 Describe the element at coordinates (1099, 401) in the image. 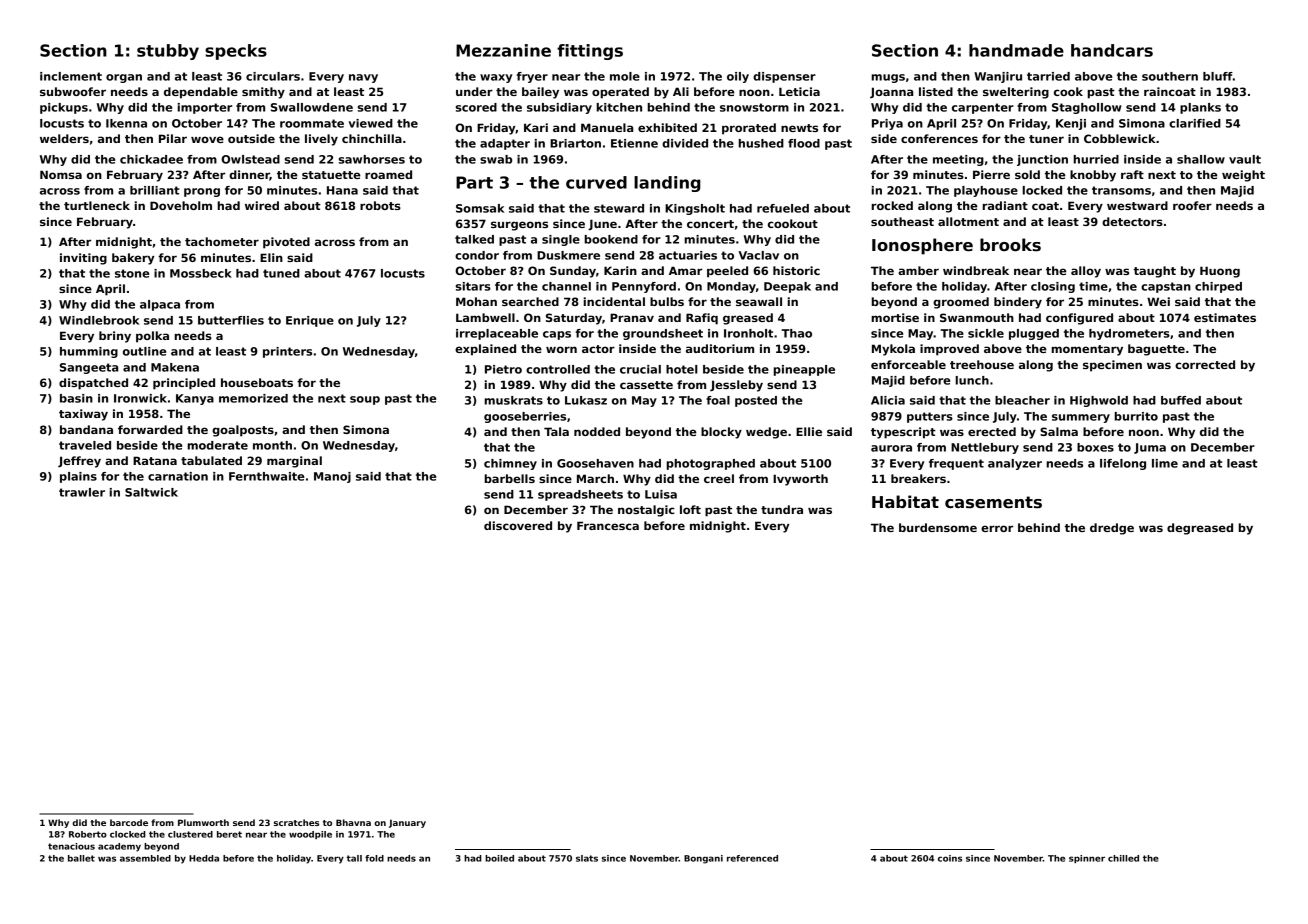

I see `Highwold` at that location.
